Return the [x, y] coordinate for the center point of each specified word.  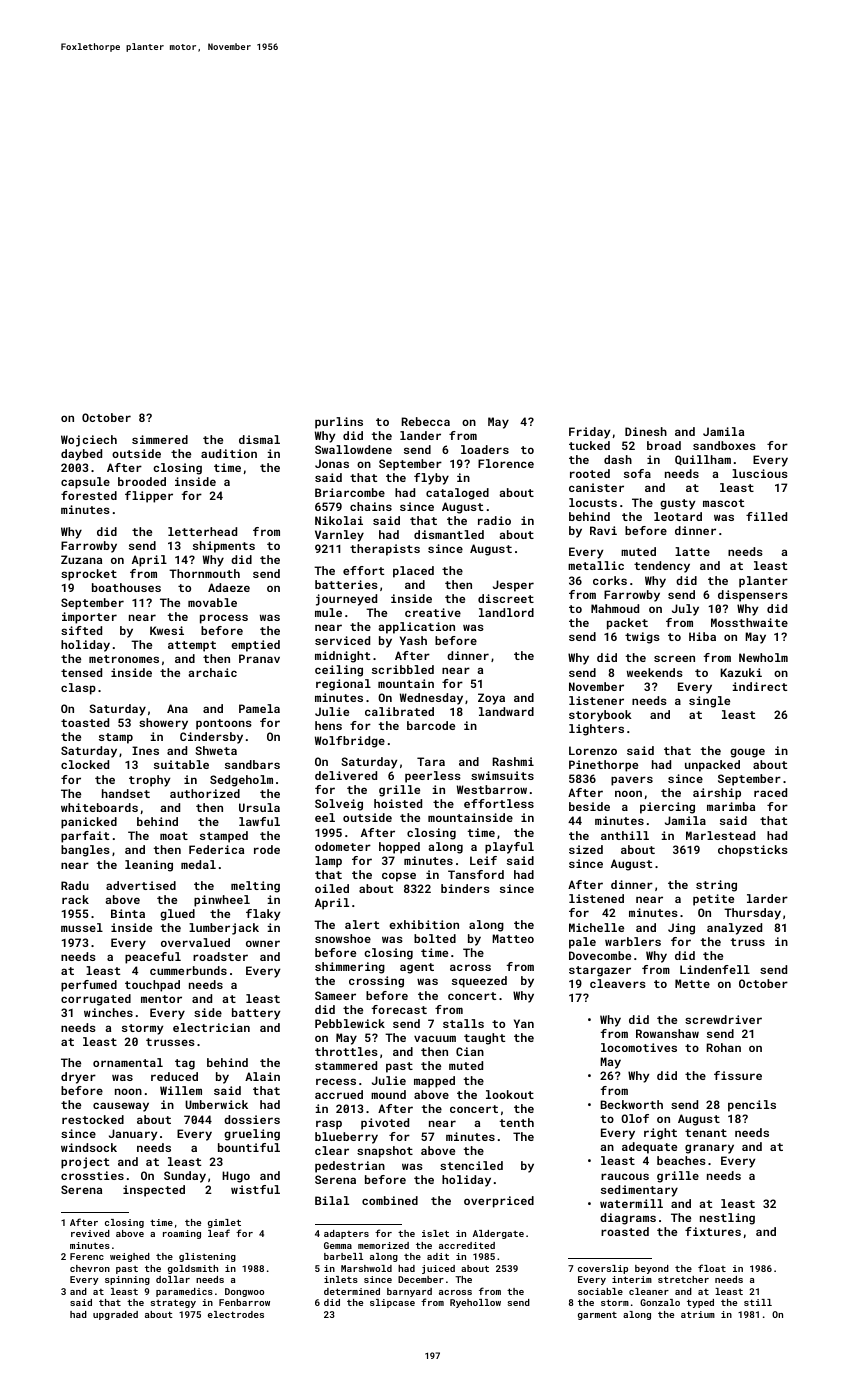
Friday [590, 433]
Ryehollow [475, 1303]
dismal [259, 439]
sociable [600, 1291]
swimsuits [502, 775]
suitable [181, 764]
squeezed [479, 982]
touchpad [152, 986]
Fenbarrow [244, 1302]
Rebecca [426, 421]
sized [586, 849]
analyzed [734, 929]
